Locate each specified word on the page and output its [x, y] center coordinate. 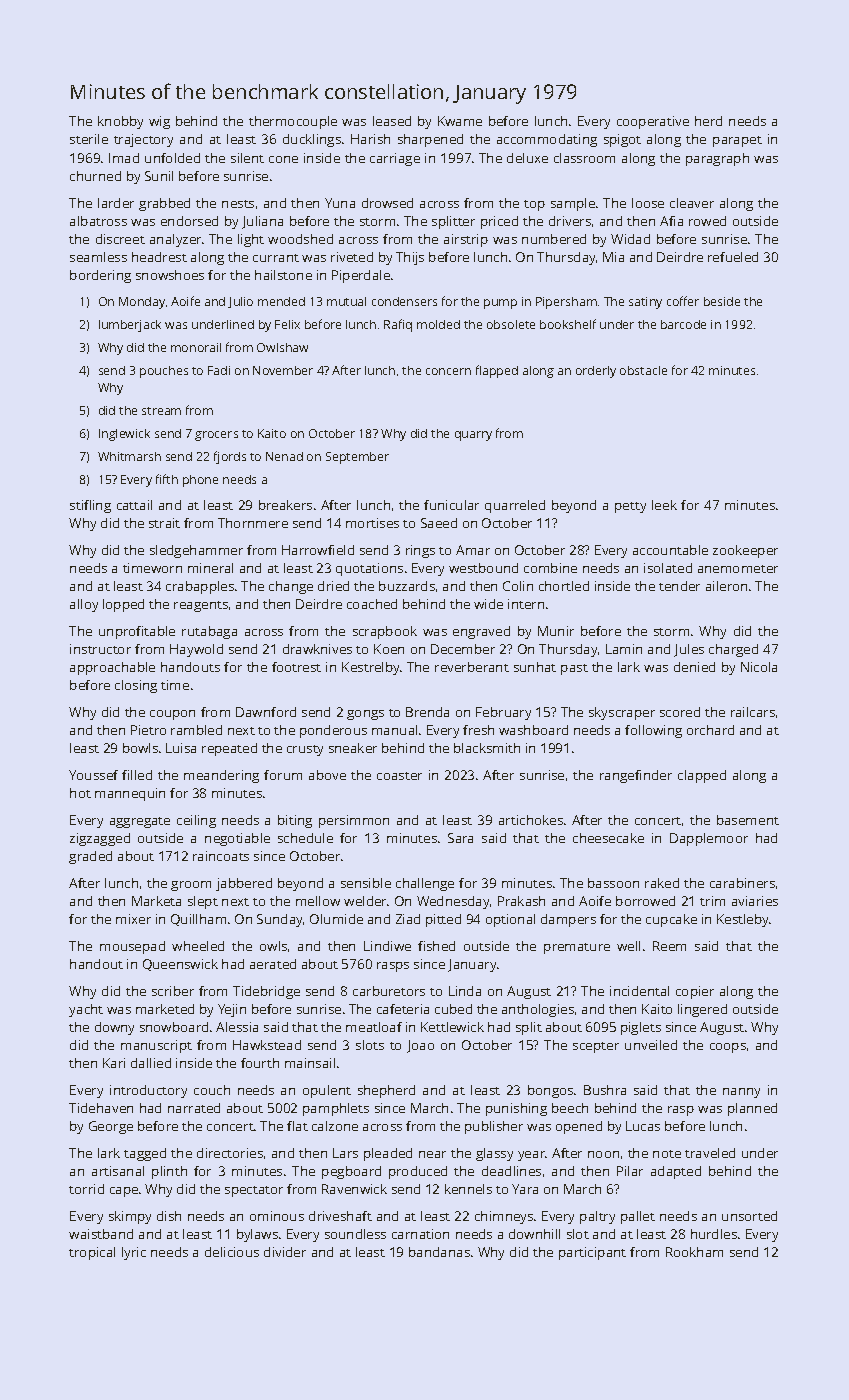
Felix [287, 324]
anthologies [538, 1010]
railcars [753, 712]
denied [694, 667]
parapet [737, 141]
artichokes [531, 820]
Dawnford [266, 712]
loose [648, 203]
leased [392, 121]
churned [95, 176]
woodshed [300, 239]
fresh [478, 730]
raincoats [221, 856]
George [111, 1127]
